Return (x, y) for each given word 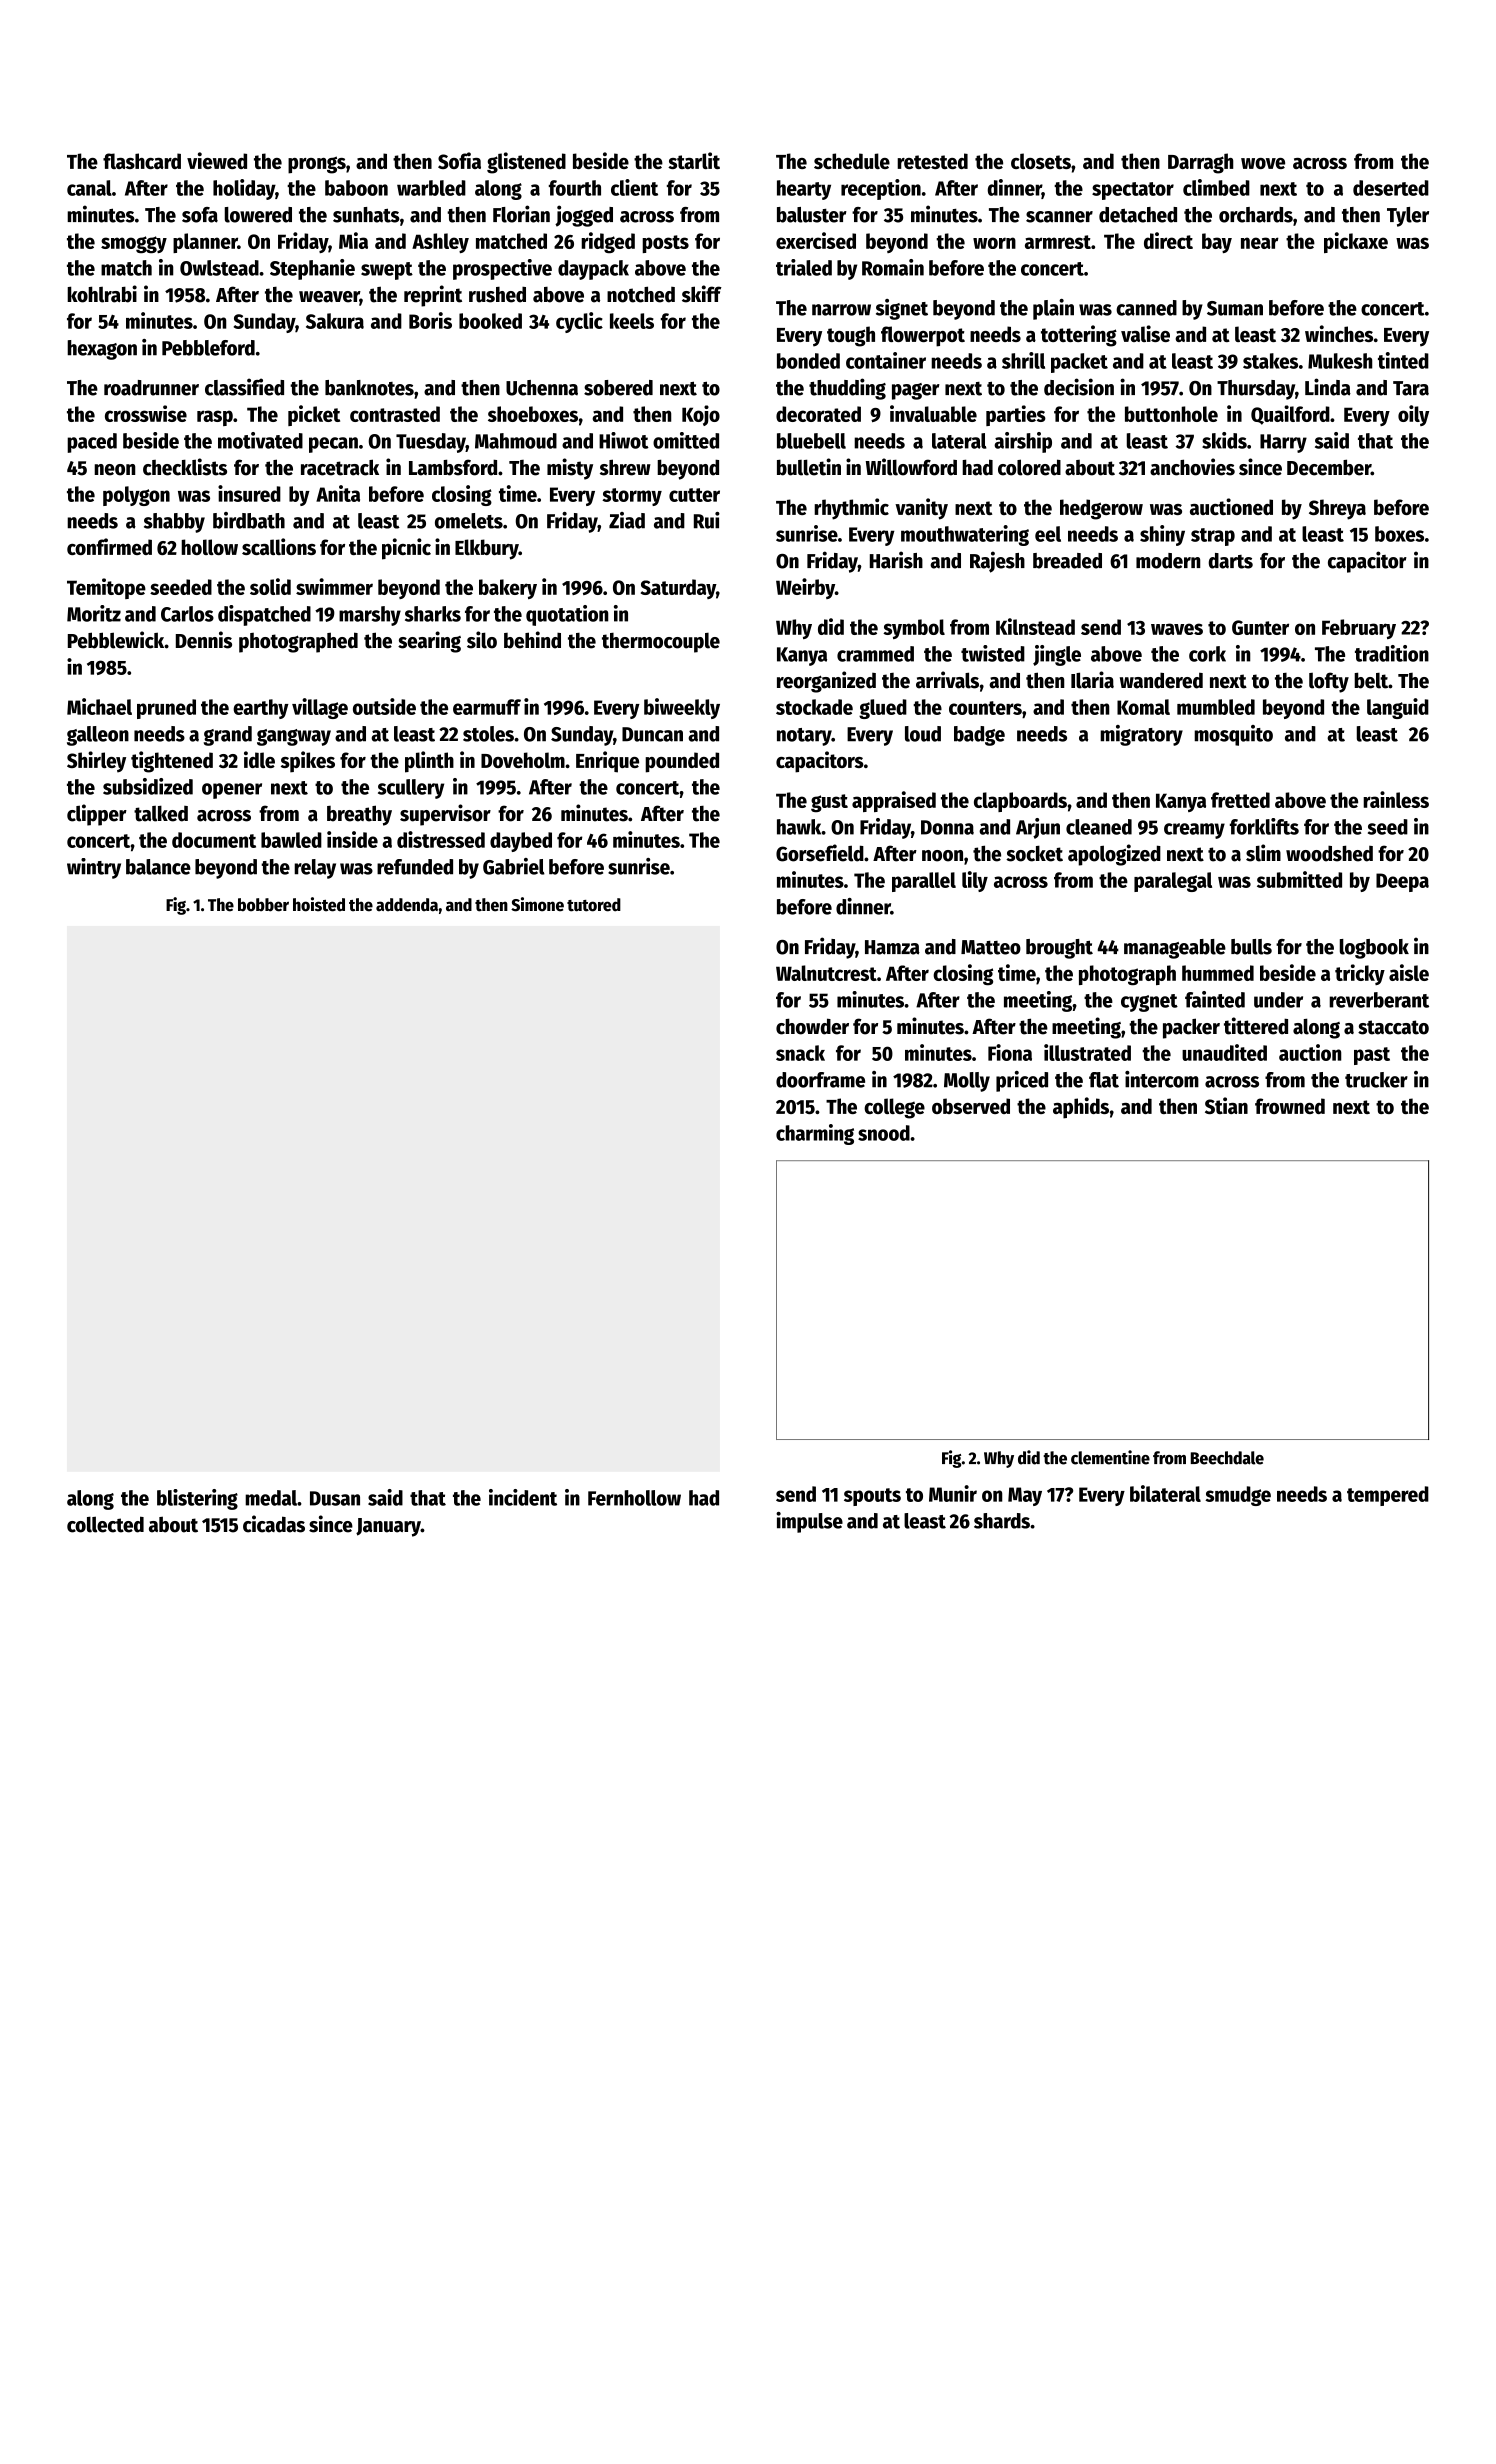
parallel (924, 882)
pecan (333, 445)
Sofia (459, 160)
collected (105, 1524)
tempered (1388, 1496)
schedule (852, 161)
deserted (1391, 188)
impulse (809, 1522)
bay (1217, 243)
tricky (1360, 974)
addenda (407, 905)
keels (632, 321)
